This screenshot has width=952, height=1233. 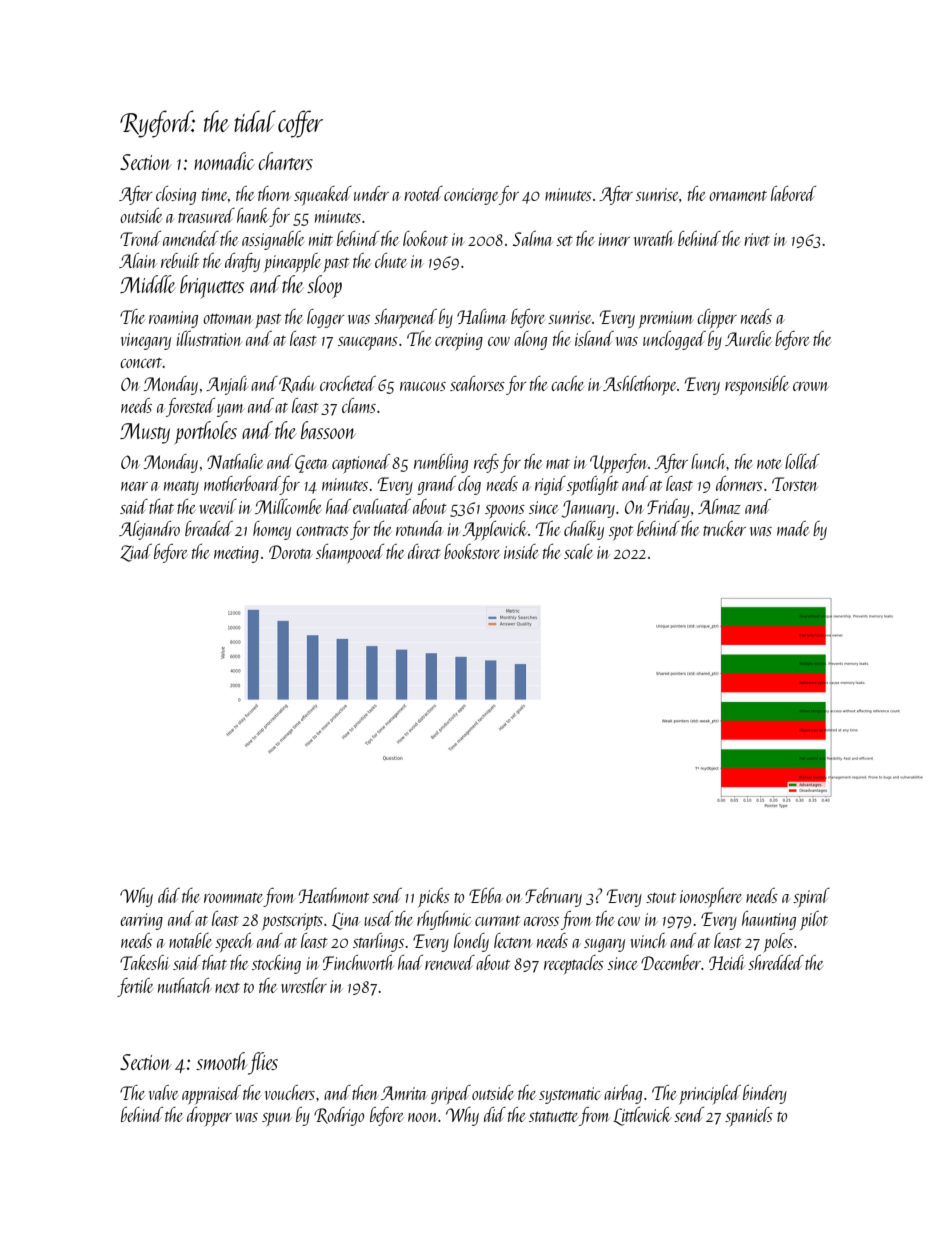 I want to click on rigid, so click(x=550, y=485).
